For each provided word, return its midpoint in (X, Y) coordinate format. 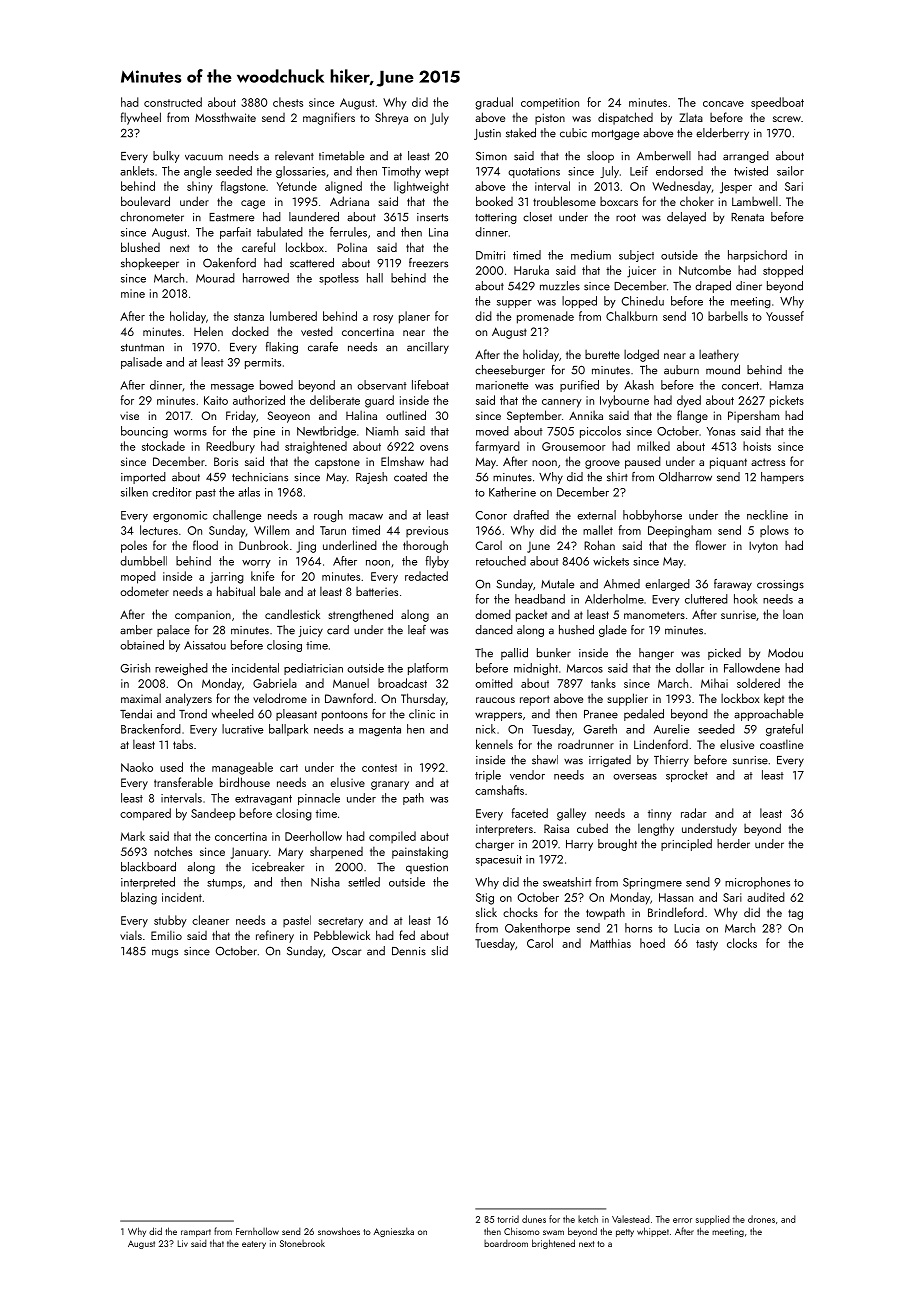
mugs (165, 953)
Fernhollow (257, 1231)
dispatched (625, 118)
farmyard (498, 447)
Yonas (721, 431)
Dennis (409, 951)
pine (264, 432)
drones (761, 1219)
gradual (494, 103)
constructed (173, 102)
